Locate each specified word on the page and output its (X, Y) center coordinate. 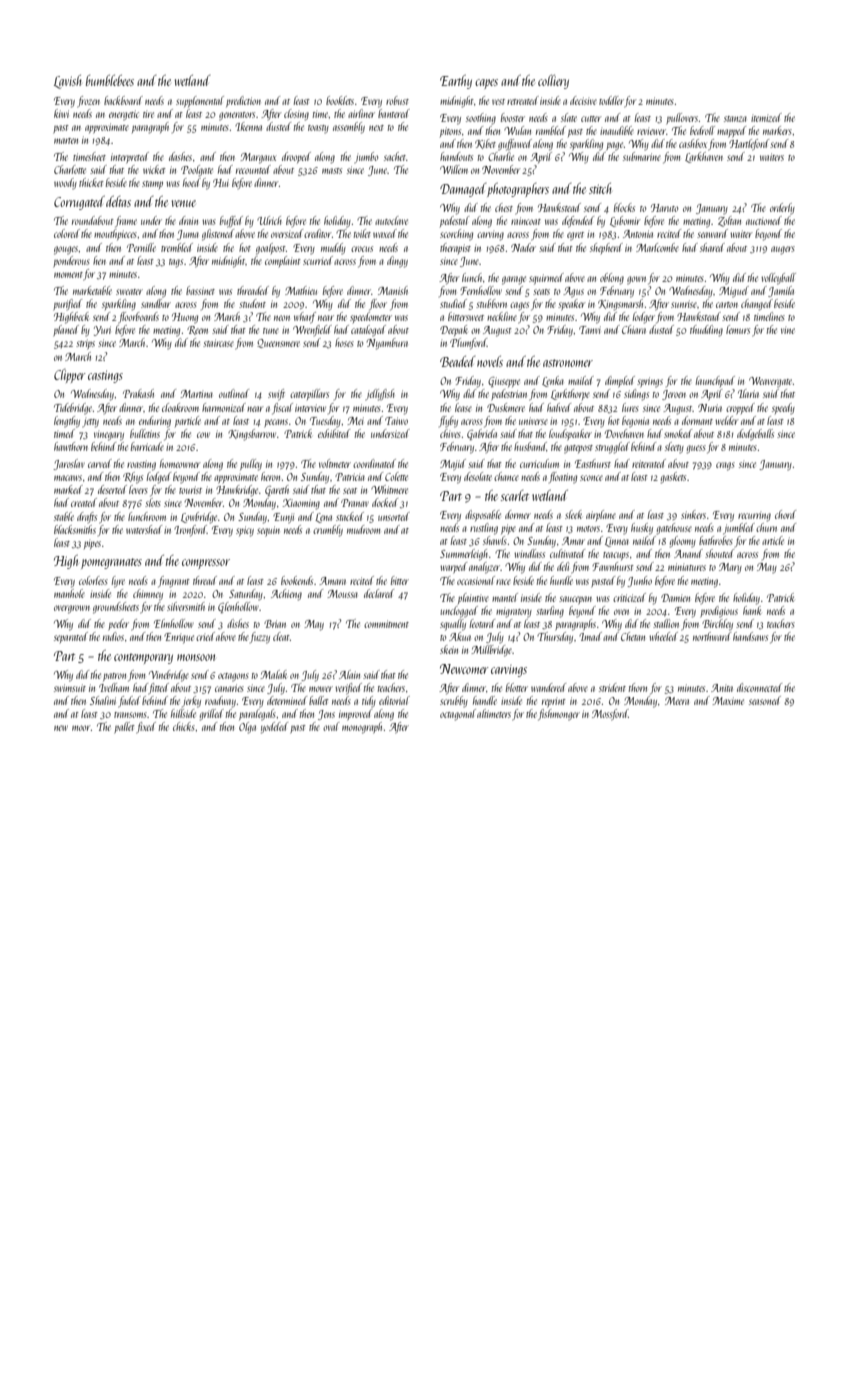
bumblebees (110, 80)
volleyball (778, 279)
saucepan (575, 600)
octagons (233, 677)
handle (485, 700)
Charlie (501, 156)
